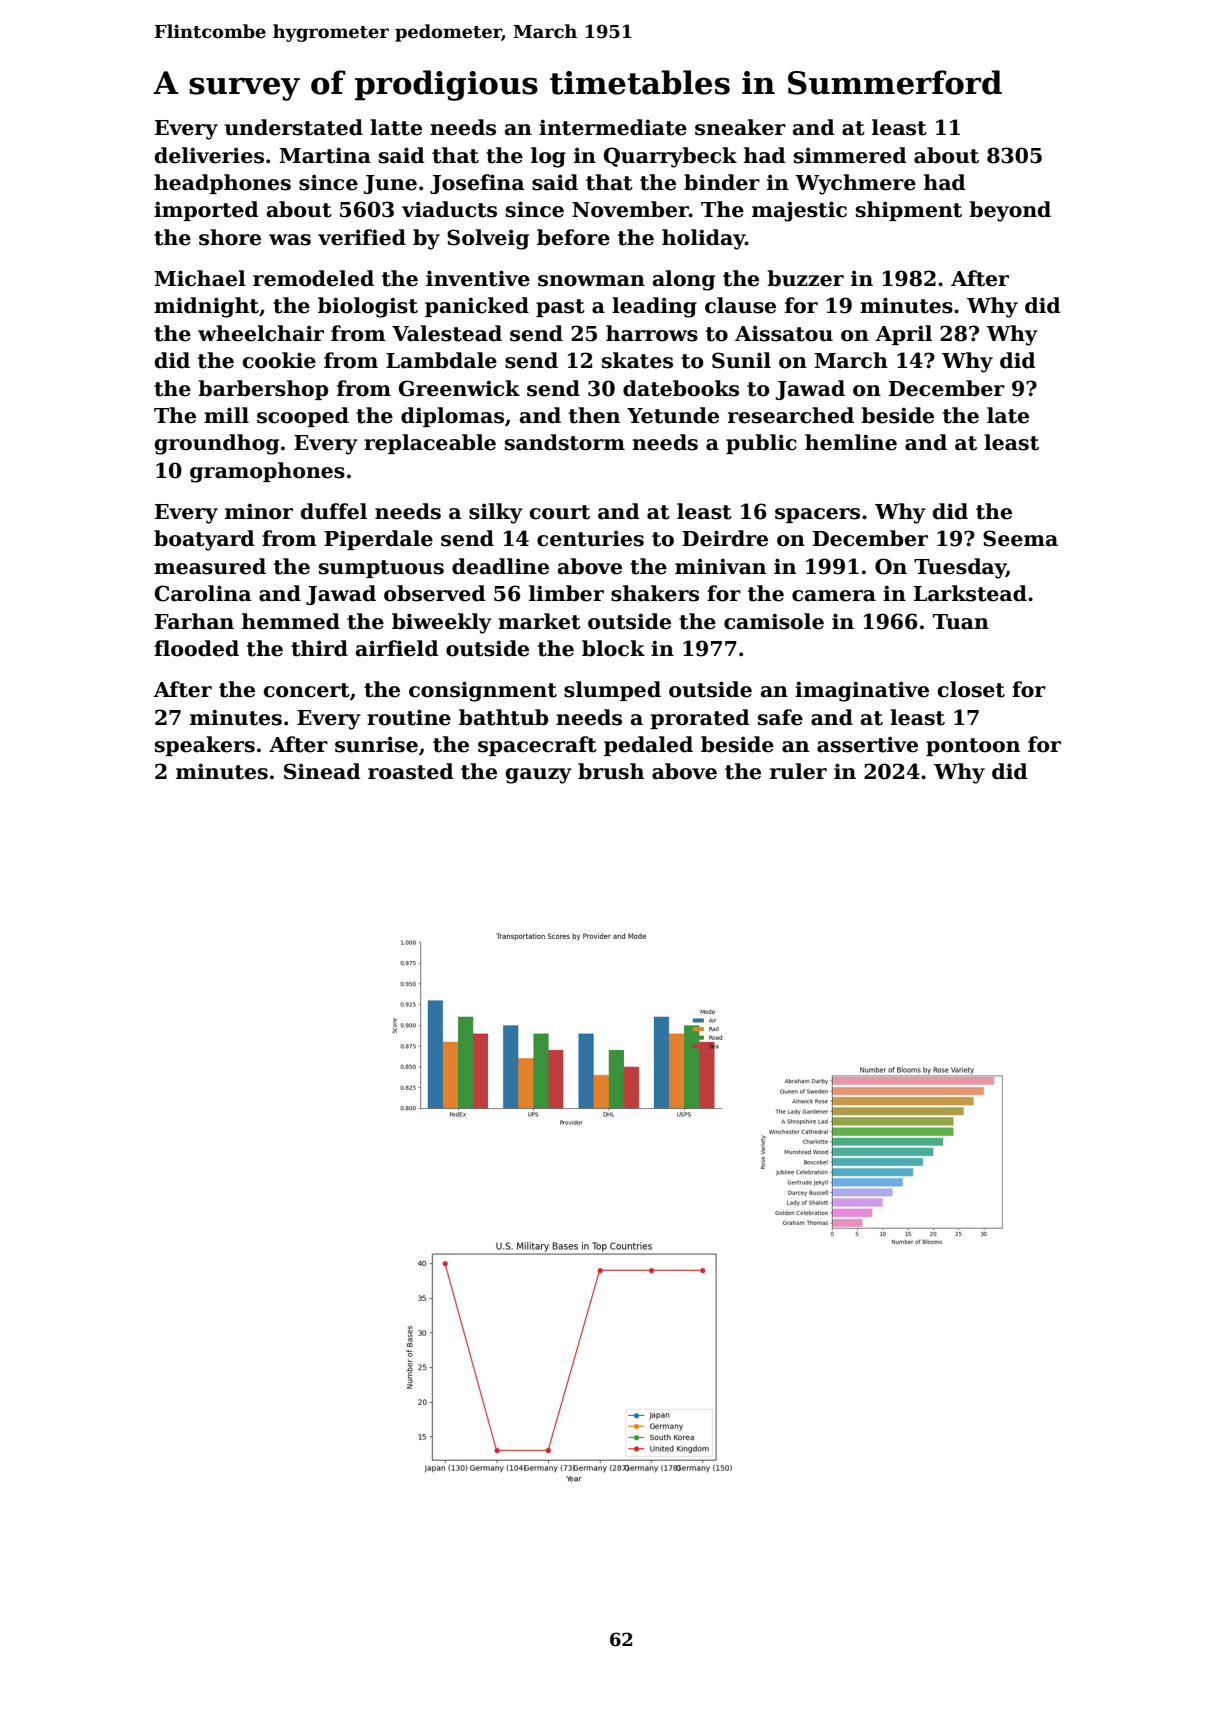  Describe the element at coordinates (1020, 538) in the image. I see `Seema` at that location.
